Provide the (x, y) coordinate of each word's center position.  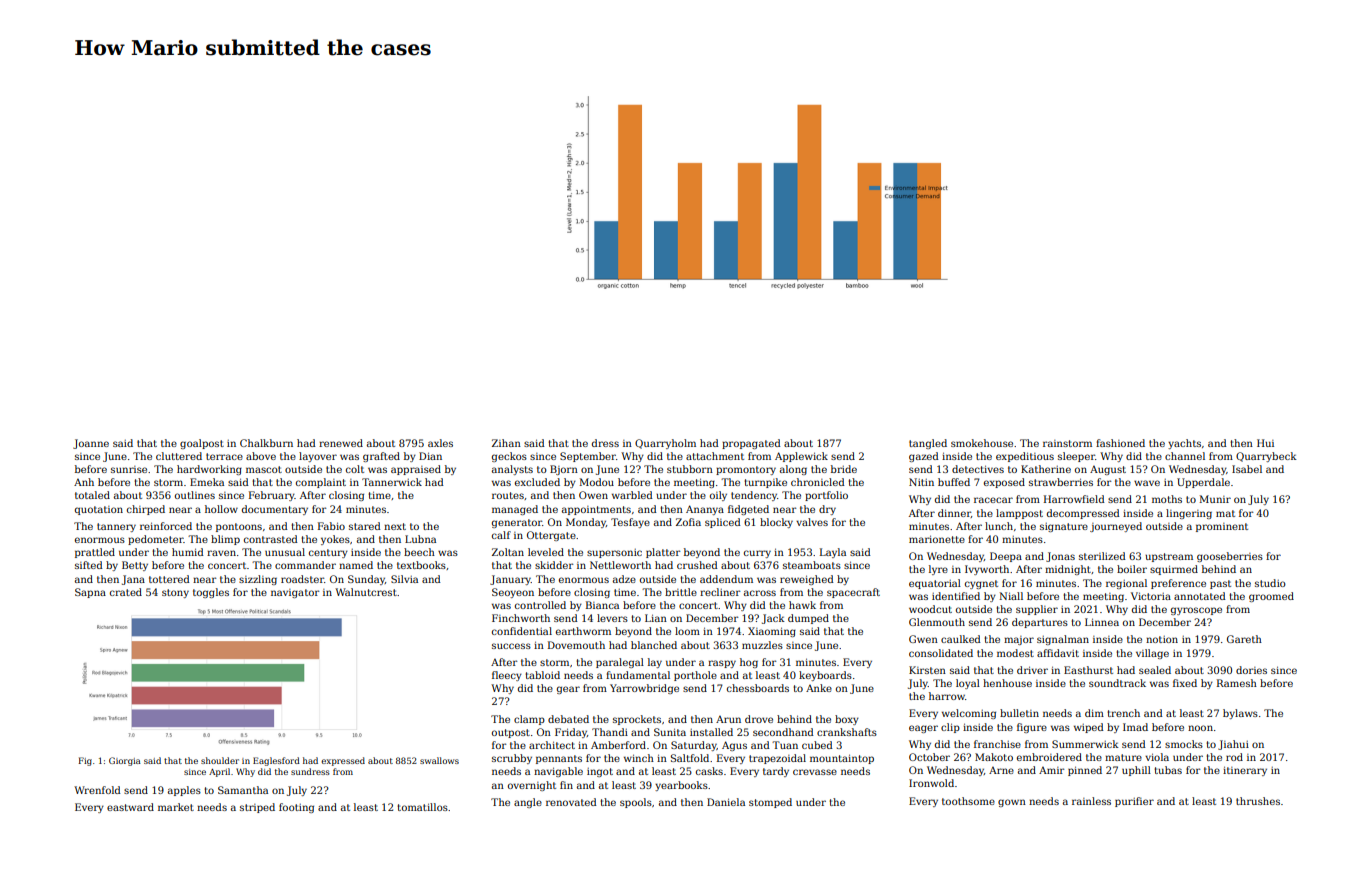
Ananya (705, 510)
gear (568, 690)
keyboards (825, 676)
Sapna (90, 593)
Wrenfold (97, 790)
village (1152, 654)
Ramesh (1237, 683)
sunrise (129, 469)
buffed (954, 482)
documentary (275, 510)
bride (844, 469)
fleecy (507, 676)
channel (1185, 456)
